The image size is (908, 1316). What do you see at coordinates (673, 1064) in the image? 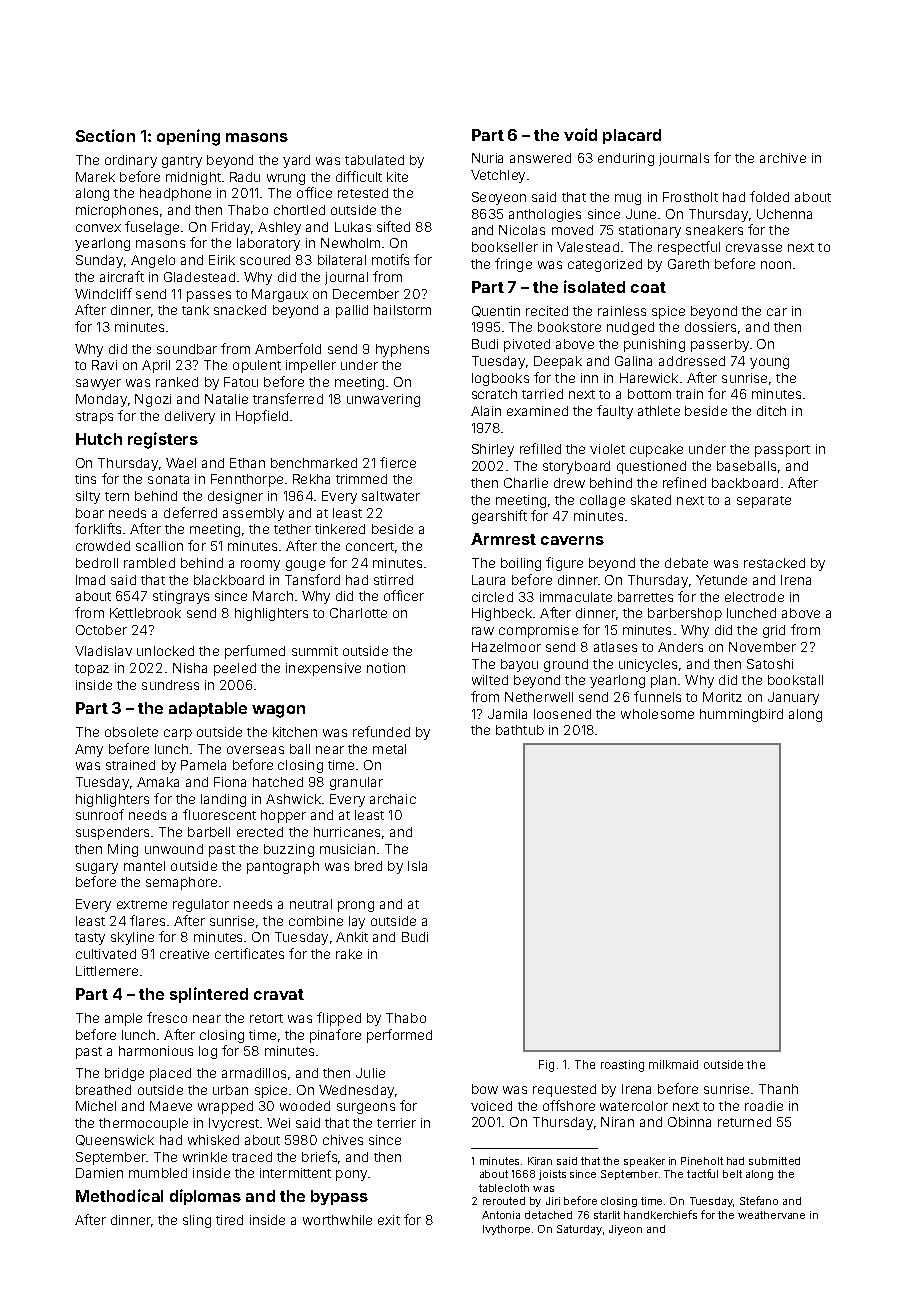
I see `milkmaid` at bounding box center [673, 1064].
